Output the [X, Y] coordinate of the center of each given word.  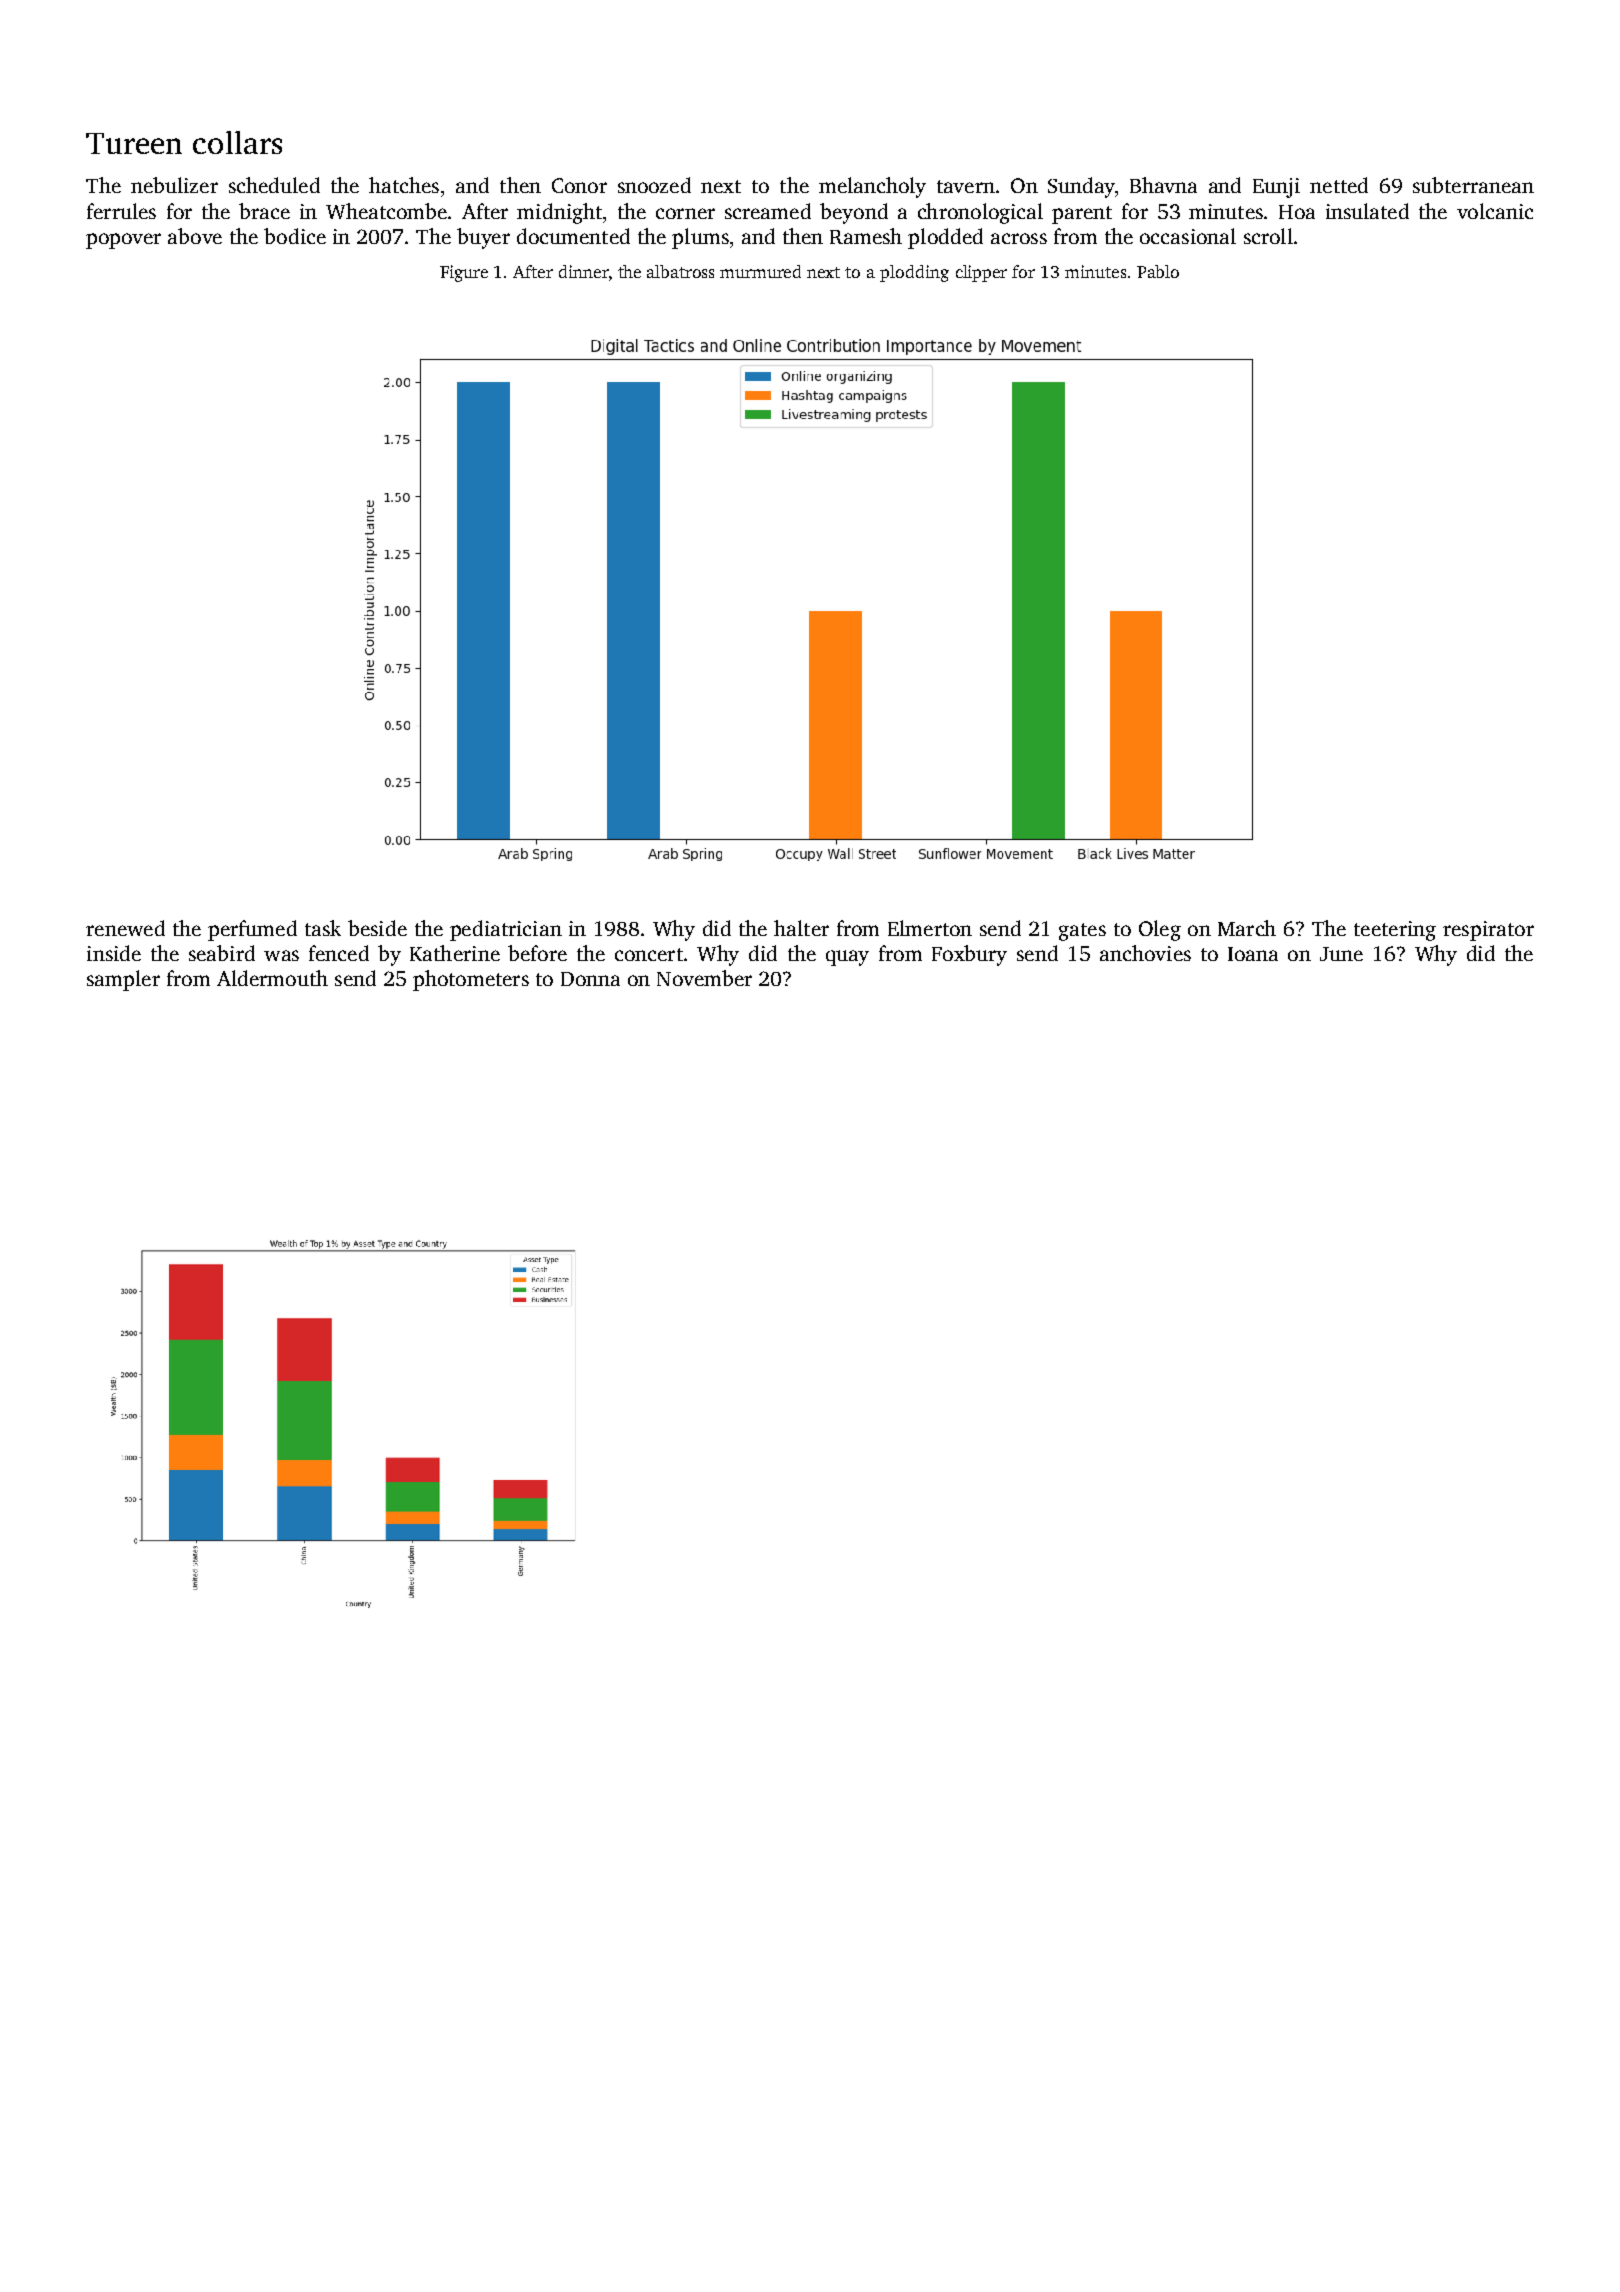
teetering [1395, 931]
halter [801, 928]
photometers [471, 980]
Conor [579, 185]
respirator [1488, 931]
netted [1339, 185]
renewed [125, 928]
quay [847, 958]
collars [237, 142]
